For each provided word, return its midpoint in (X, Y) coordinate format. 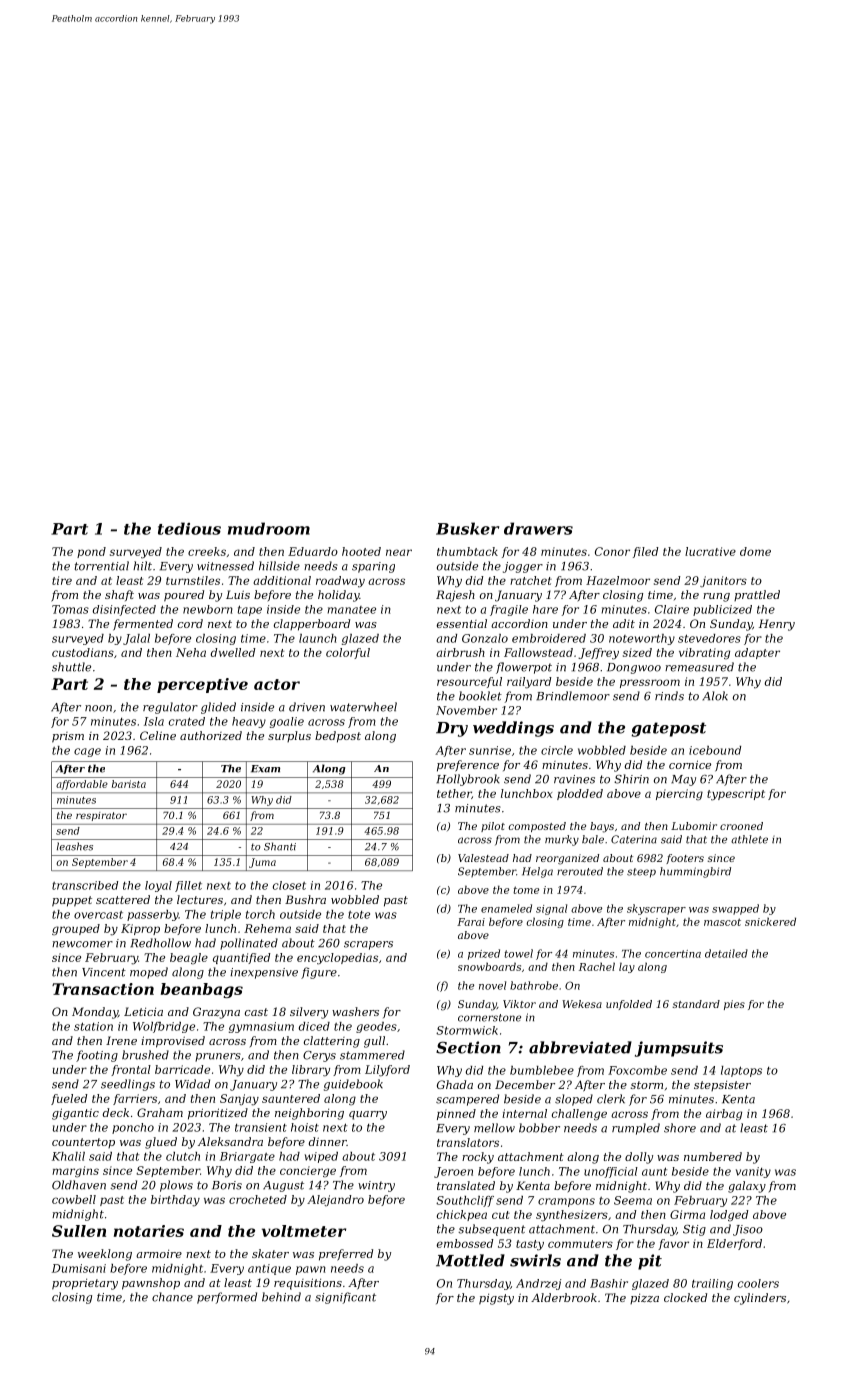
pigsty (496, 1299)
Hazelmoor (618, 580)
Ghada (455, 1084)
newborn (208, 609)
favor (673, 1244)
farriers (135, 1099)
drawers (538, 528)
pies (734, 1005)
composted (537, 827)
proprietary (85, 1284)
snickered (770, 921)
